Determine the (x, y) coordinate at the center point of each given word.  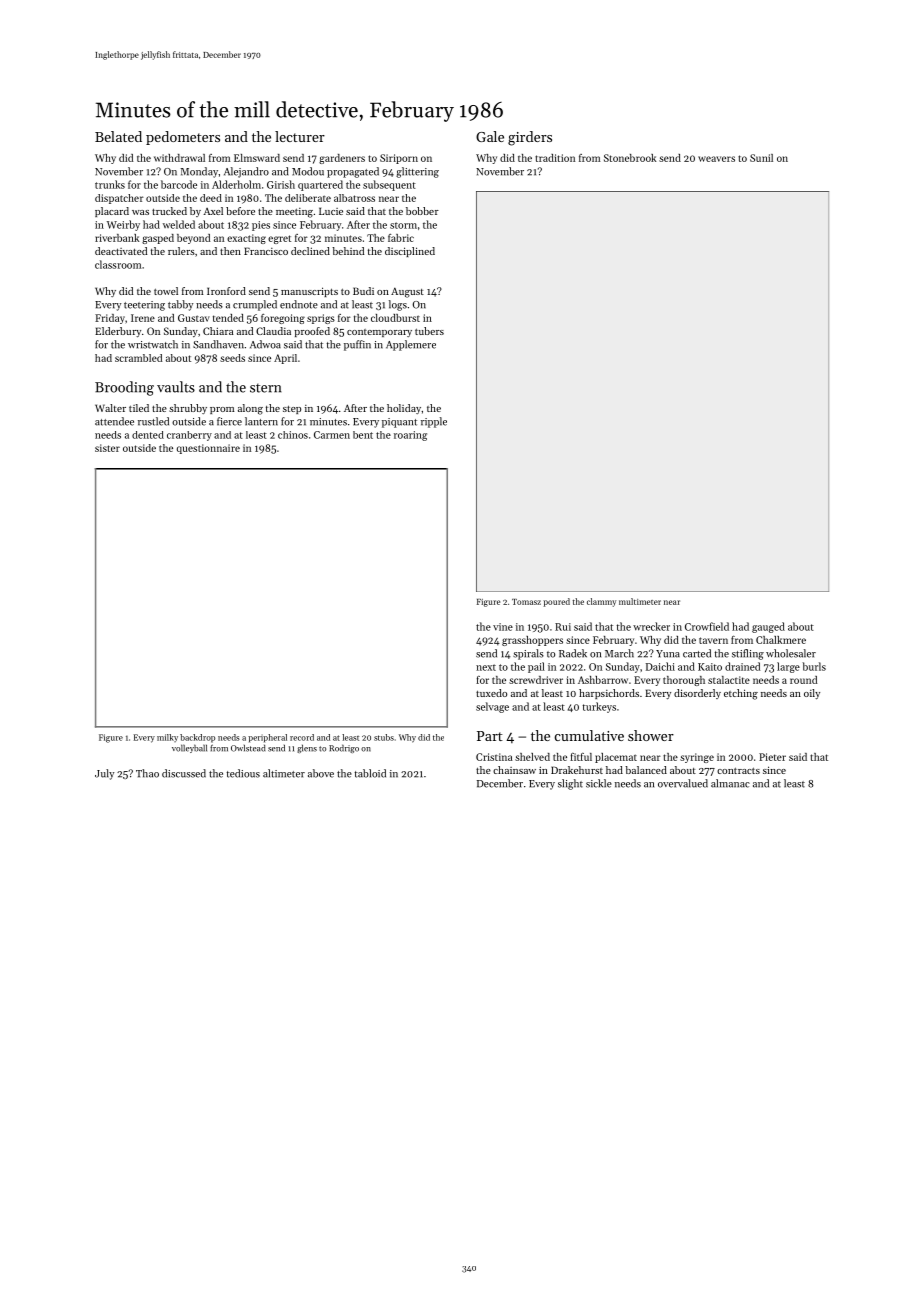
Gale (490, 136)
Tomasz (526, 602)
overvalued (683, 783)
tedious (243, 773)
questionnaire (208, 449)
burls (814, 666)
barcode (179, 184)
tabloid (370, 773)
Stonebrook (630, 158)
